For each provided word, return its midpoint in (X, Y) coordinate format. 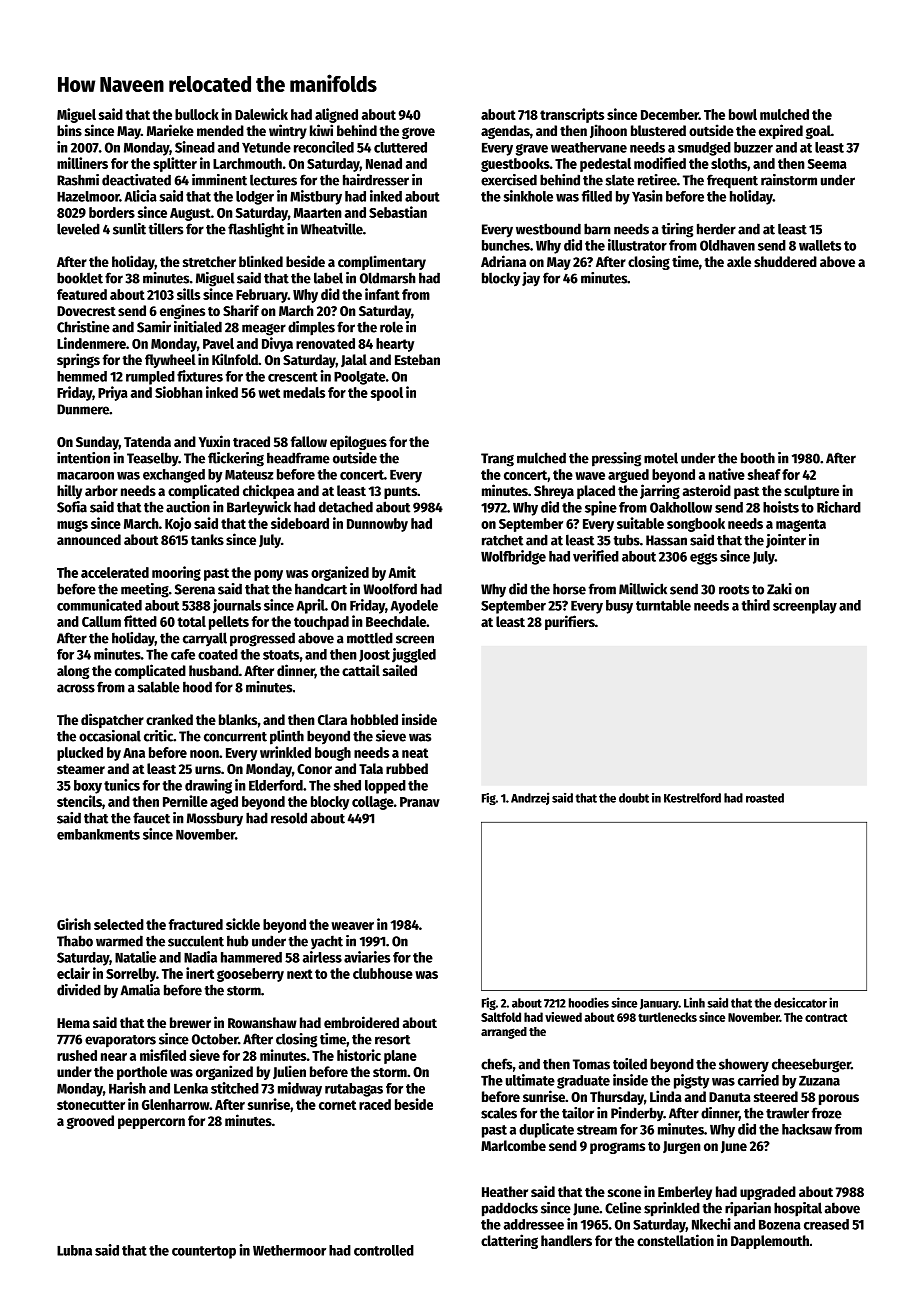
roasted (765, 798)
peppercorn (151, 1123)
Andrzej (530, 798)
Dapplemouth (770, 1242)
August (190, 214)
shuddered (785, 261)
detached (346, 507)
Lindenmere (91, 343)
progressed (262, 639)
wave (590, 476)
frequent (732, 181)
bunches (506, 245)
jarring (660, 491)
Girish (74, 924)
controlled (384, 1250)
